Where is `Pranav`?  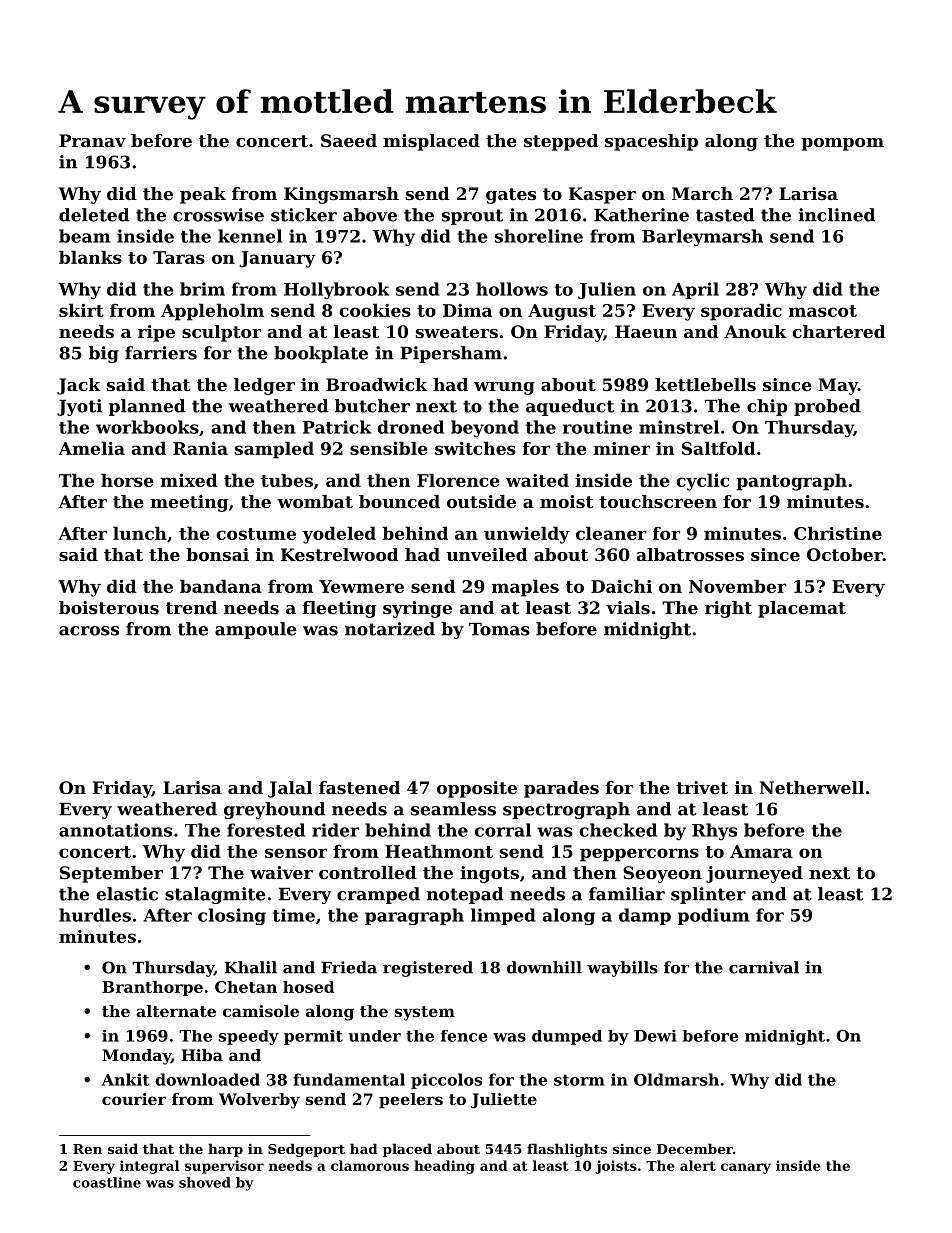
Pranav is located at coordinates (92, 140).
